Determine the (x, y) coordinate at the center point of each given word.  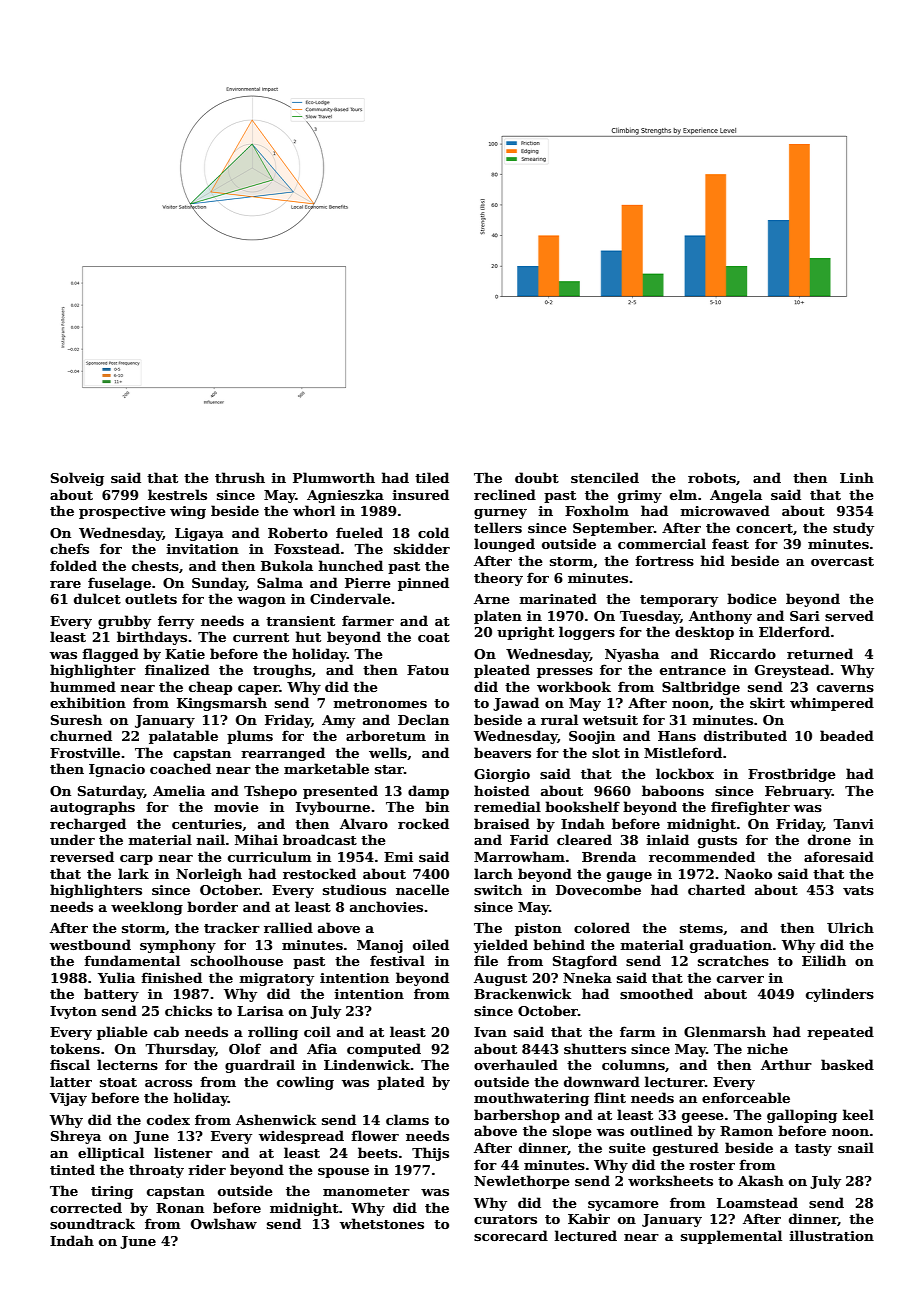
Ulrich (850, 927)
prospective (122, 512)
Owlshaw (224, 1223)
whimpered (832, 704)
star (389, 769)
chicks (188, 1010)
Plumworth (334, 477)
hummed (83, 686)
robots (712, 477)
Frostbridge (792, 775)
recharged (88, 825)
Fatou (428, 670)
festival (397, 960)
